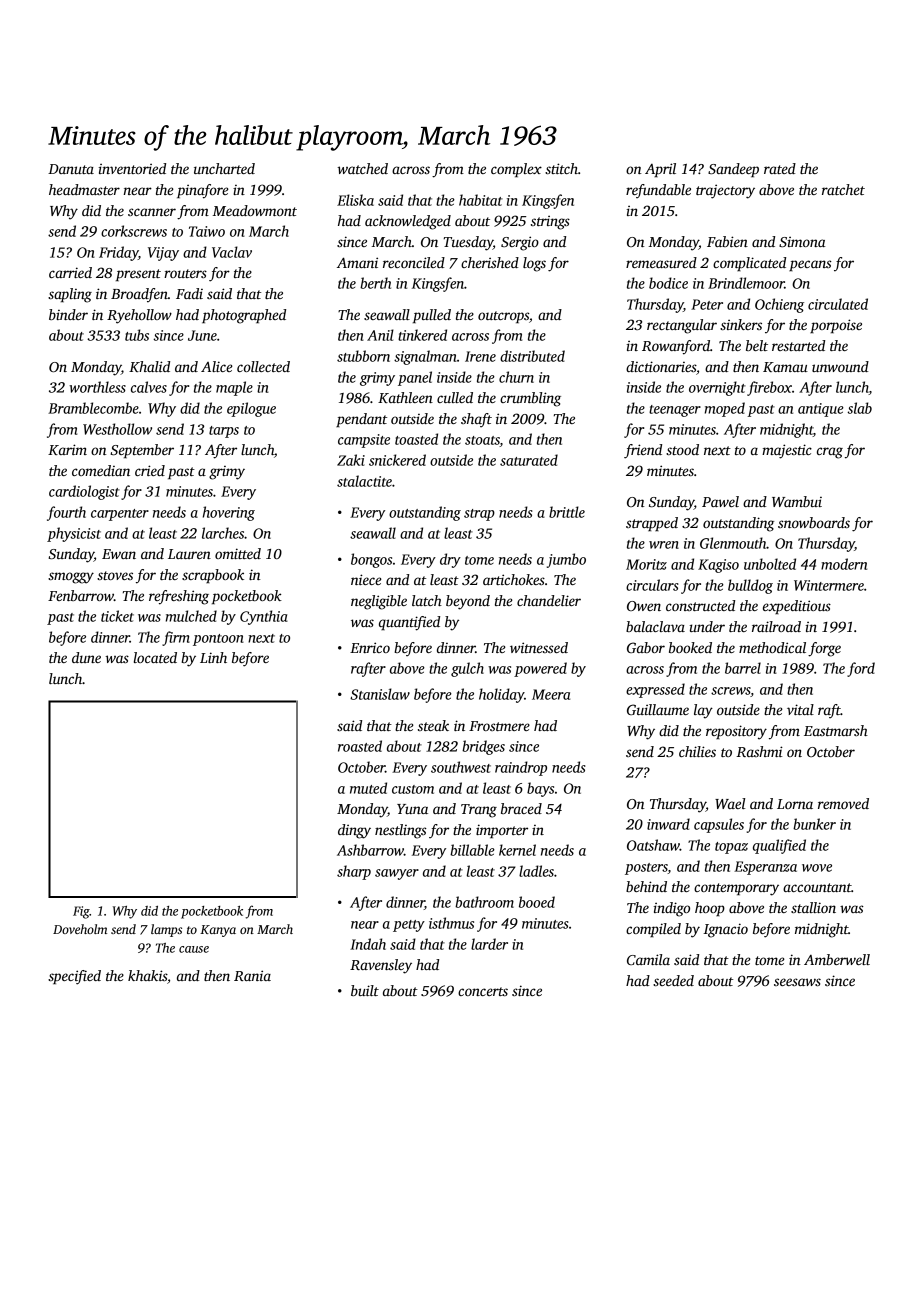 This image has width=924, height=1308. What do you see at coordinates (361, 420) in the image?
I see `pendant` at bounding box center [361, 420].
